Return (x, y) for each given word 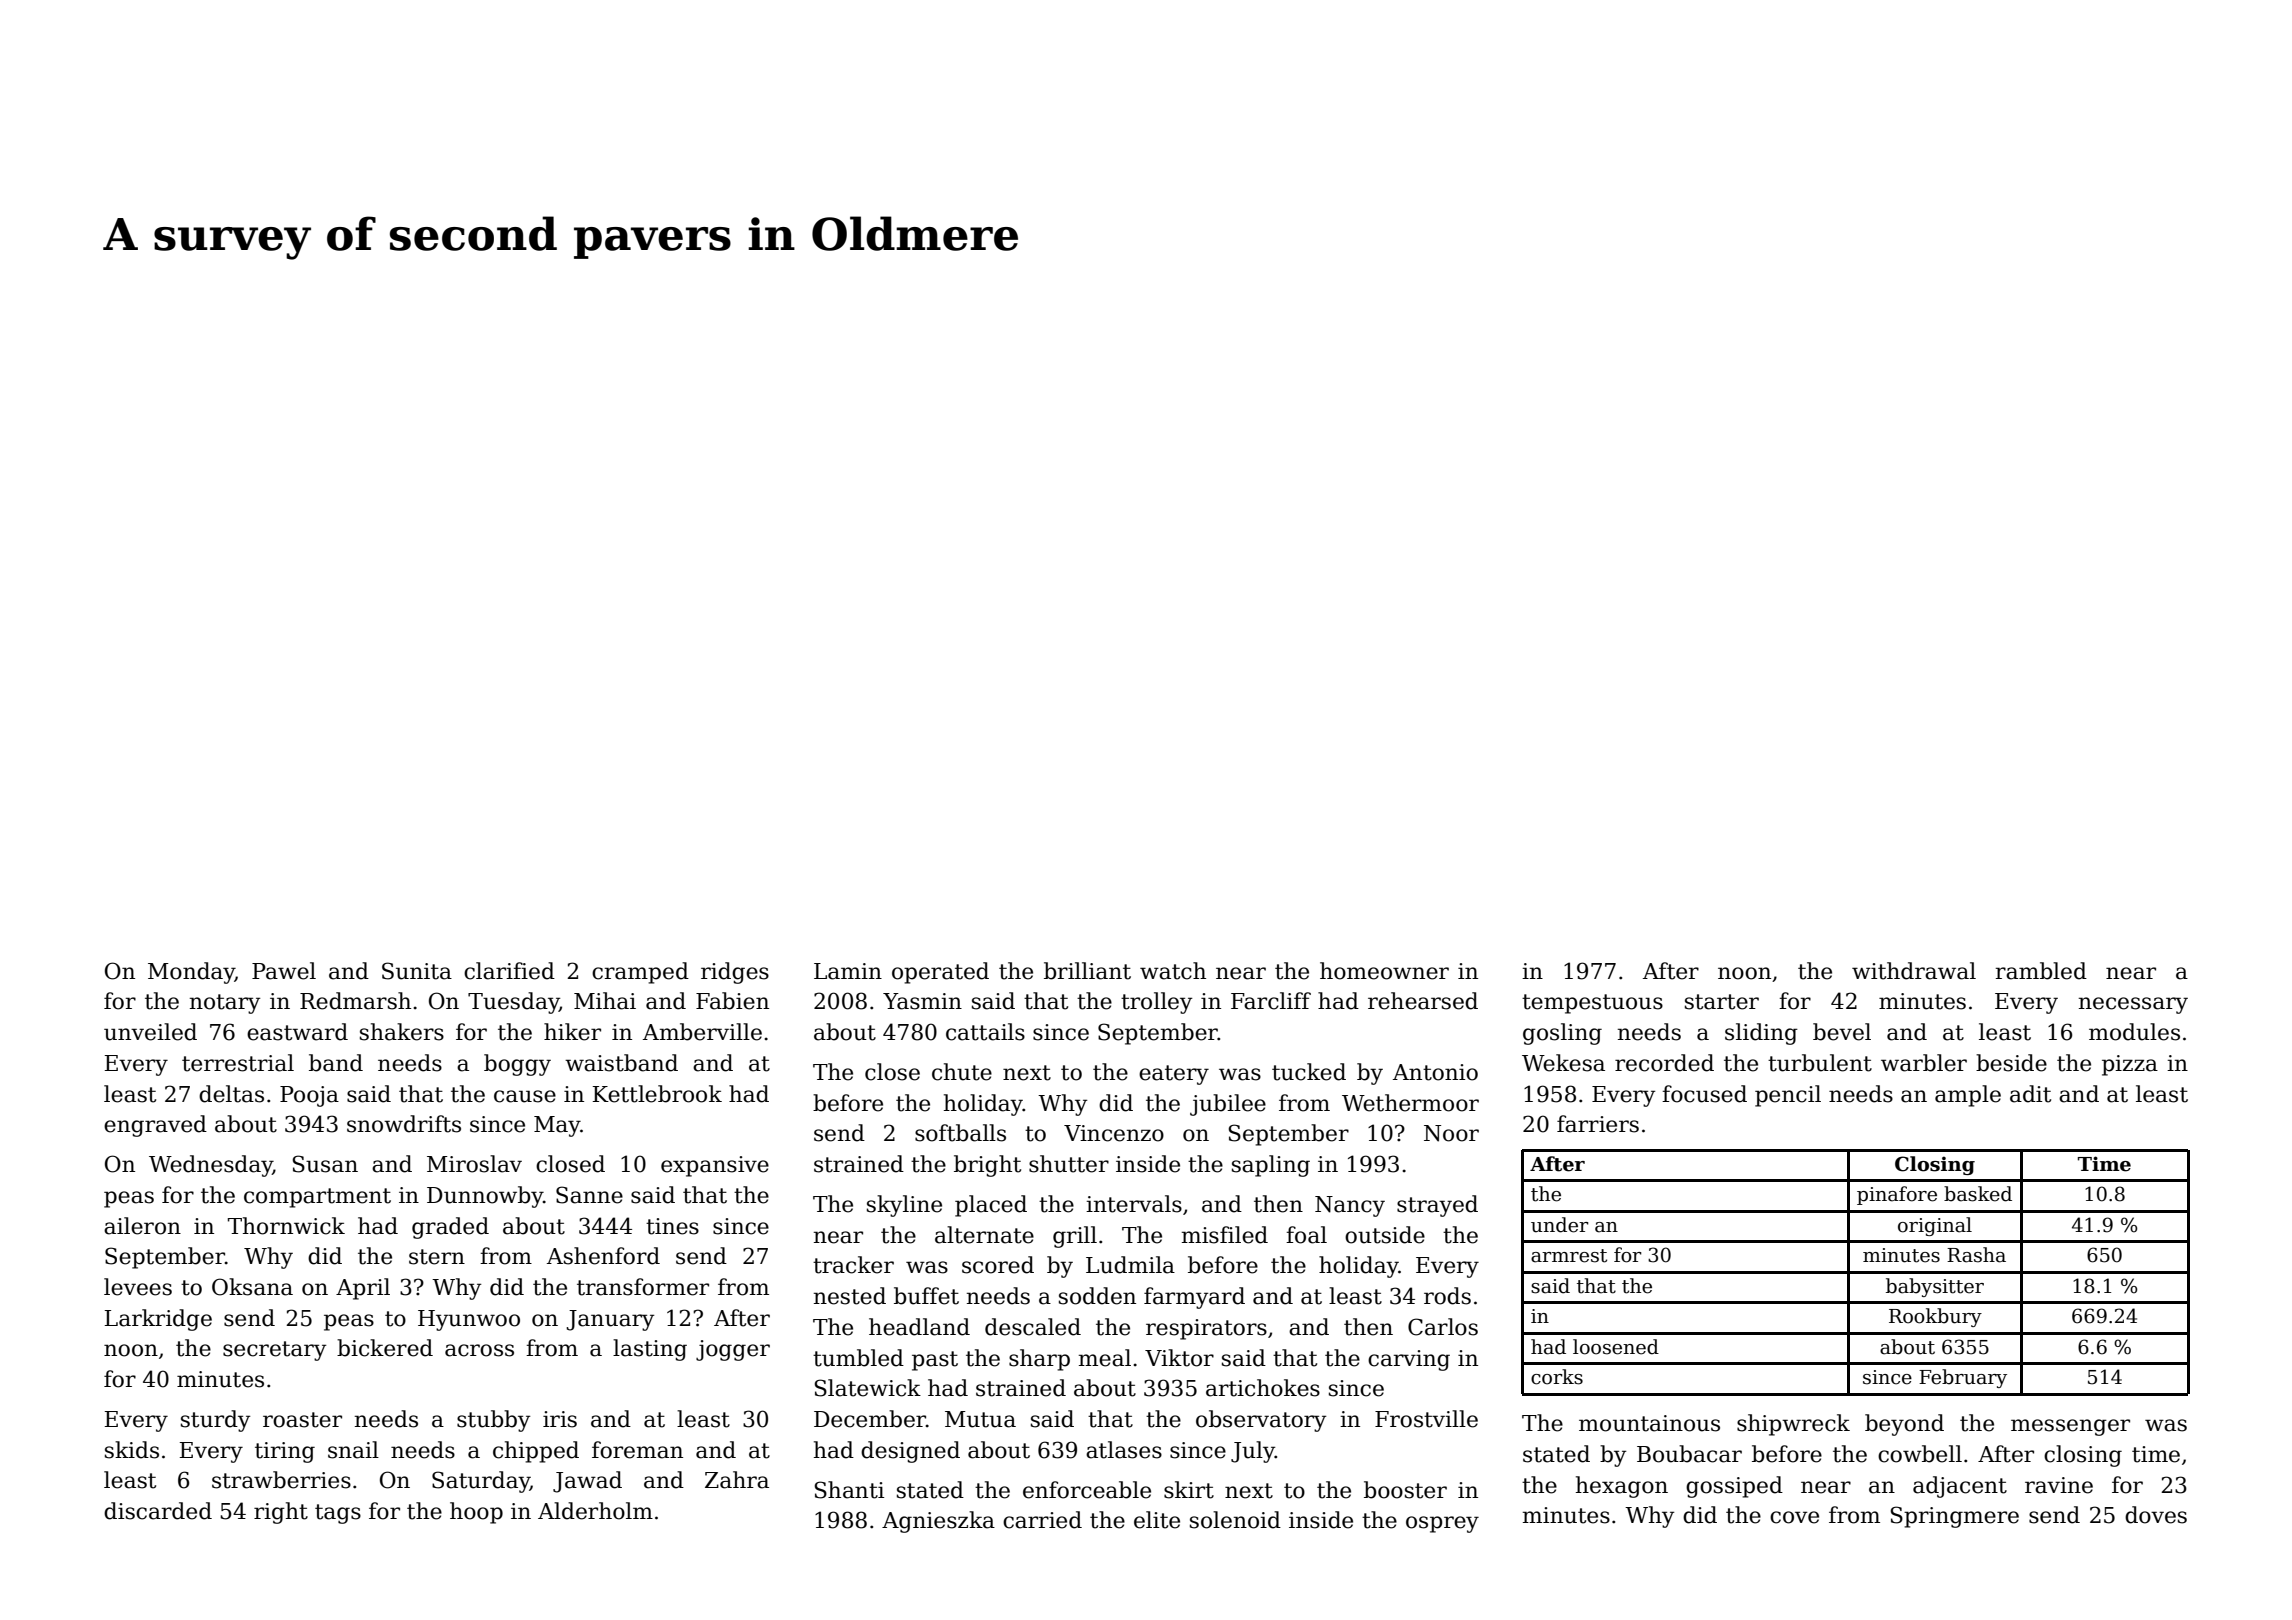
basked (1978, 1194)
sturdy (216, 1421)
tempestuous (1592, 1004)
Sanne (589, 1195)
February (1963, 1378)
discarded (158, 1511)
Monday (191, 973)
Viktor (1179, 1358)
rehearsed (1423, 1001)
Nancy (1350, 1206)
